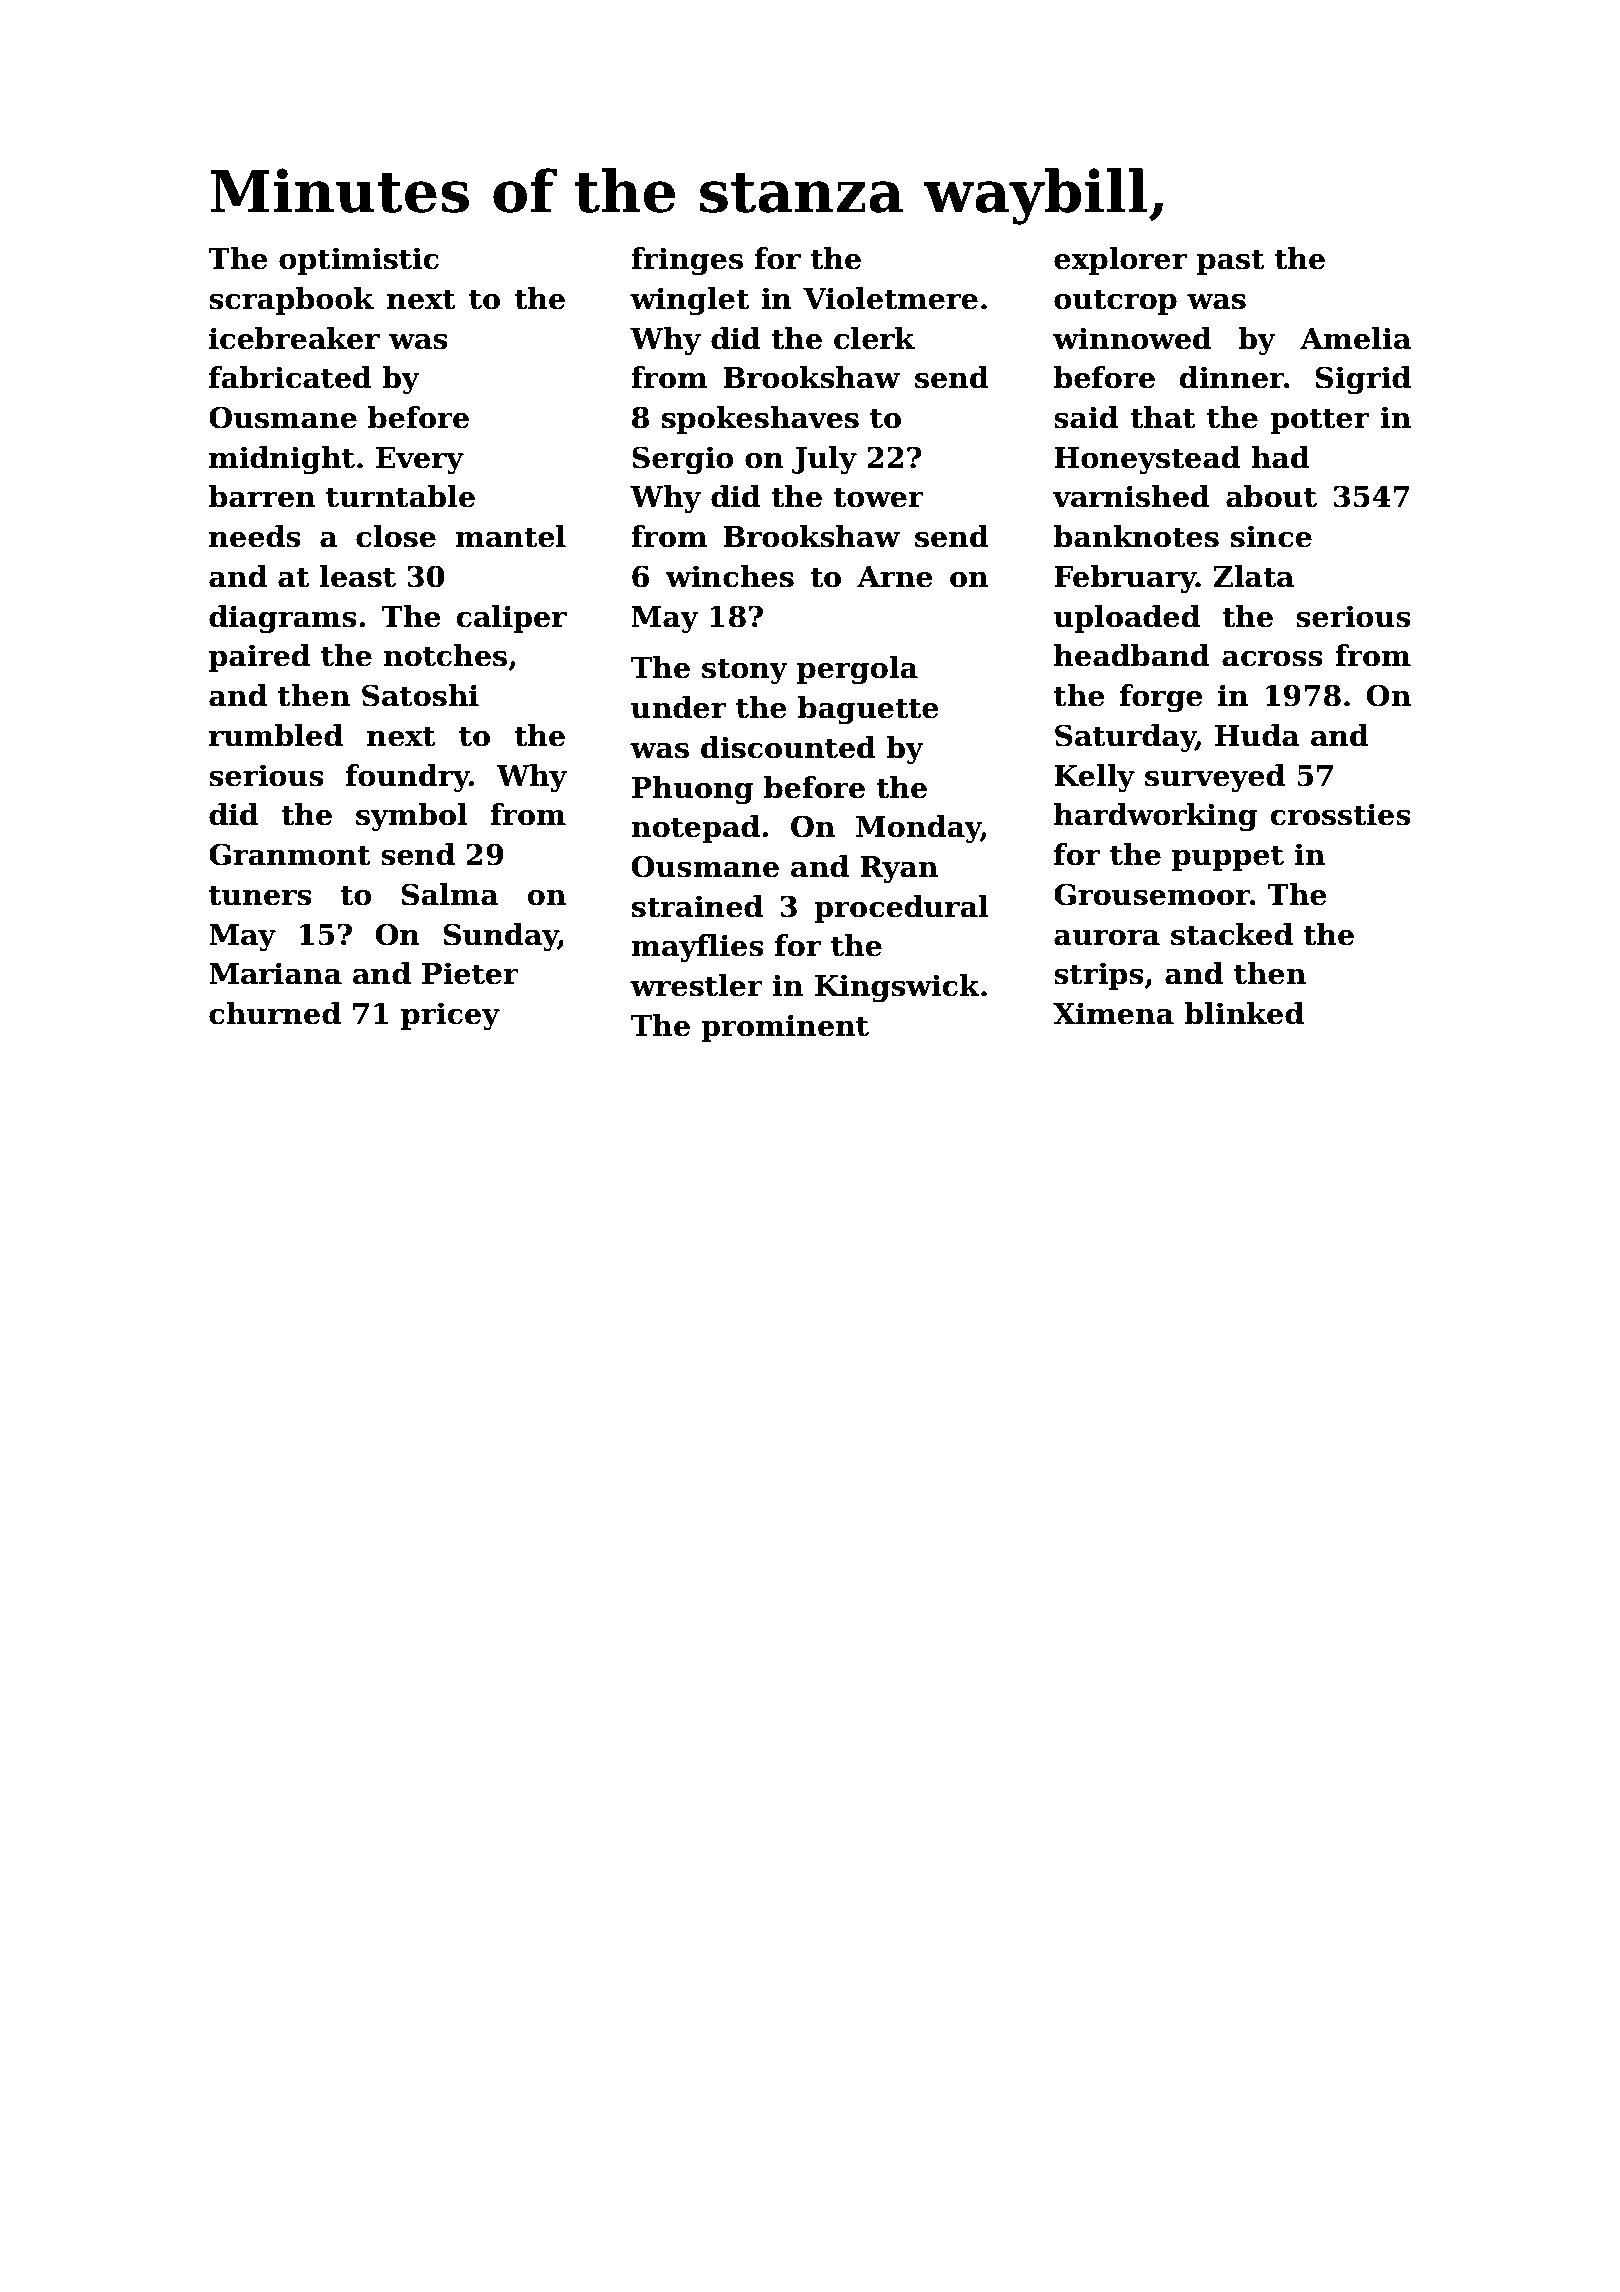 The width and height of the page is (1620, 2292). Describe the element at coordinates (1136, 536) in the page. I see `banknotes` at that location.
